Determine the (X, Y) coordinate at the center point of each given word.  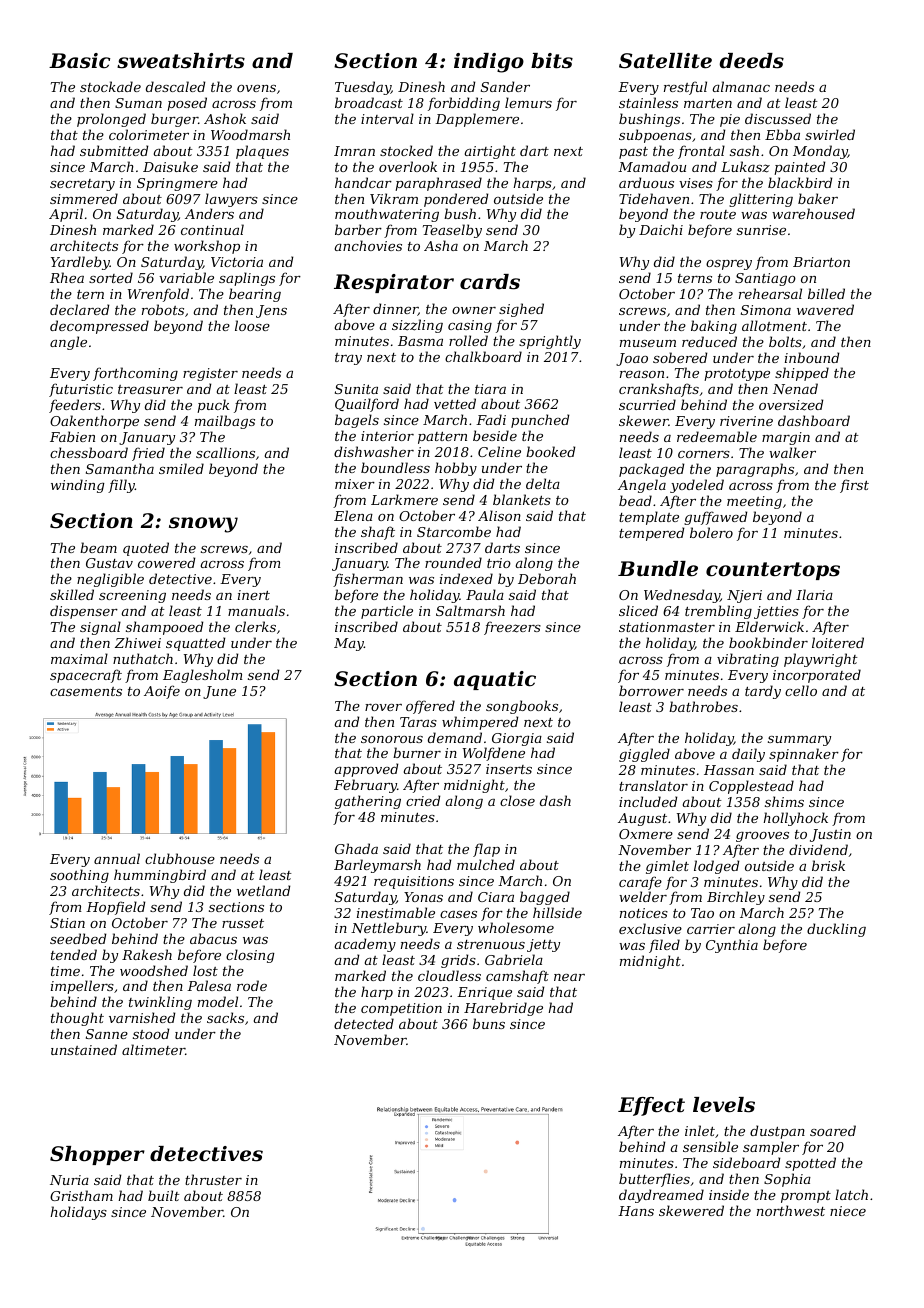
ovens (256, 88)
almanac (741, 86)
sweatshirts (181, 61)
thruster (213, 1179)
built (164, 1195)
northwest (791, 1210)
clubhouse (180, 858)
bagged (545, 898)
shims (784, 801)
